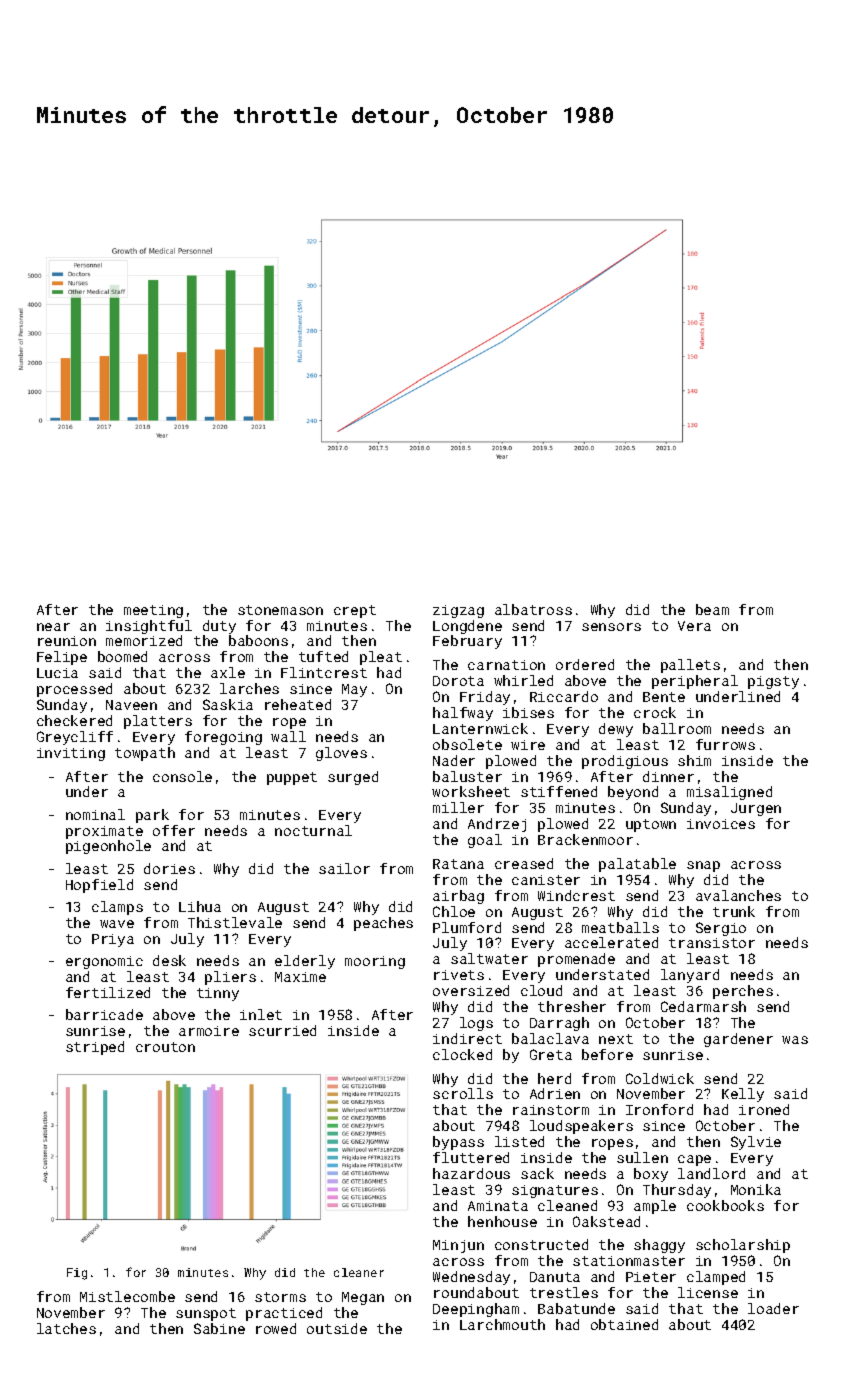 The image size is (849, 1400). What do you see at coordinates (359, 1272) in the page?
I see `cleaner` at bounding box center [359, 1272].
